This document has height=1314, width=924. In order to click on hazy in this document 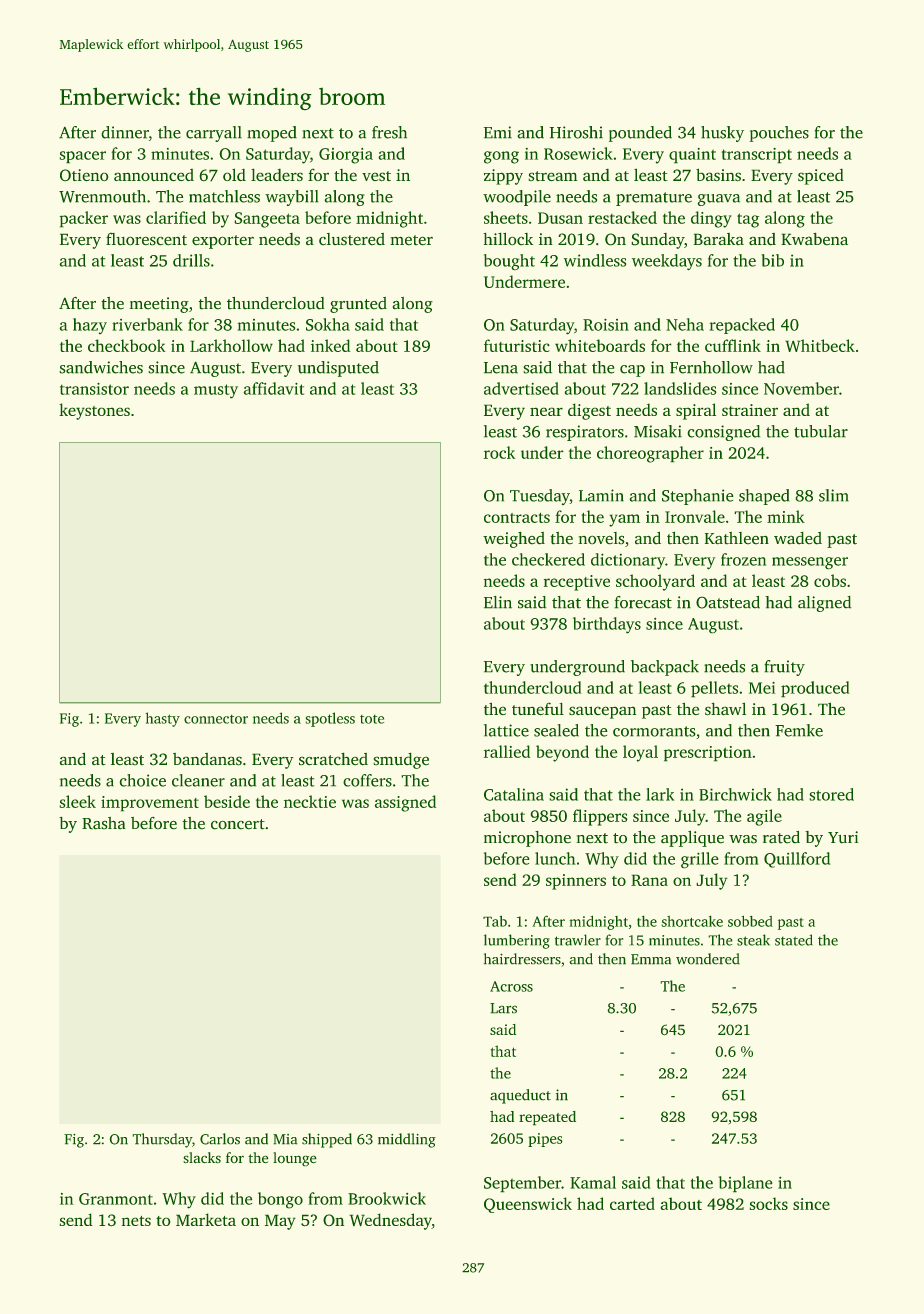, I will do `click(90, 326)`.
